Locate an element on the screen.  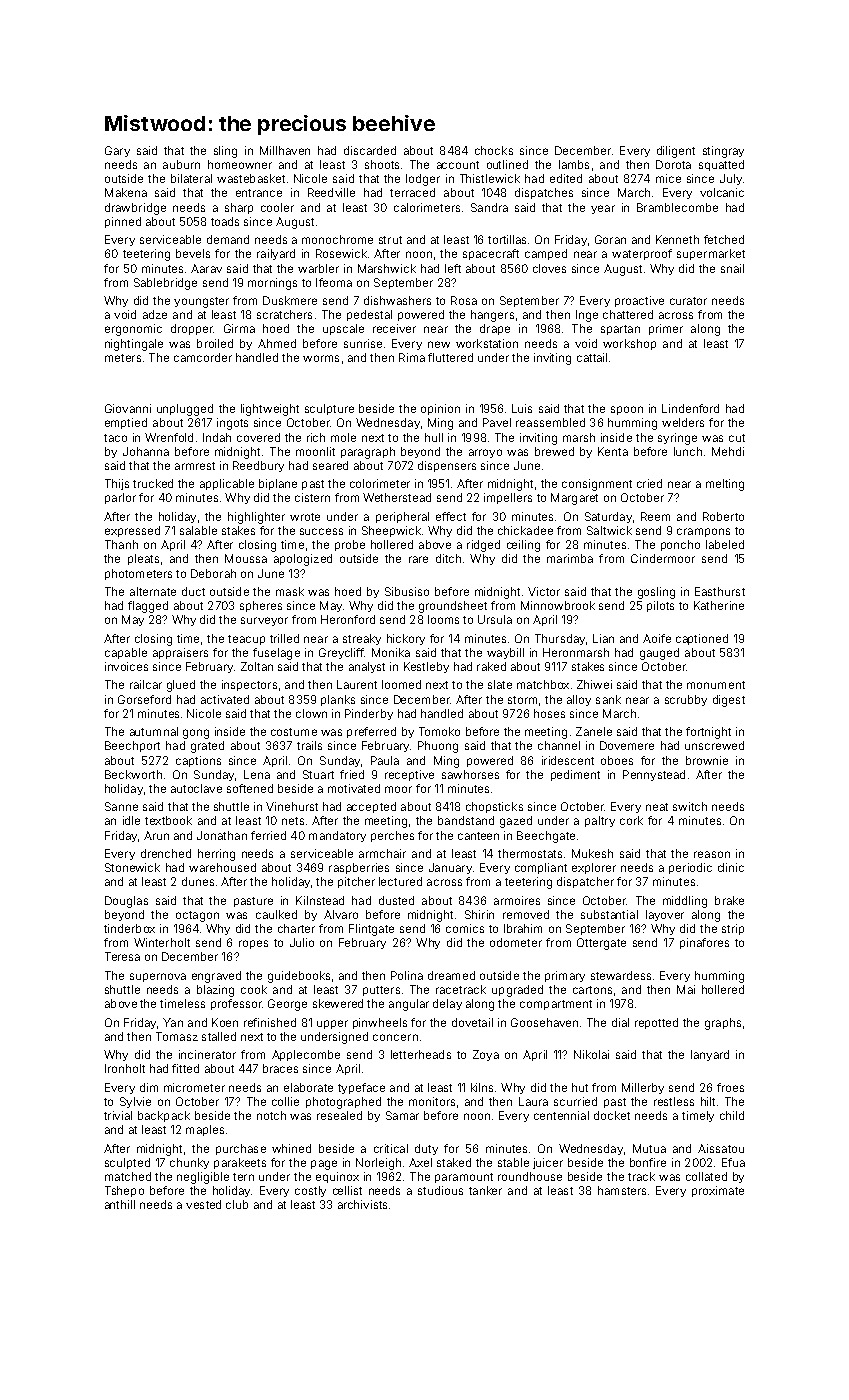
trails is located at coordinates (309, 745).
